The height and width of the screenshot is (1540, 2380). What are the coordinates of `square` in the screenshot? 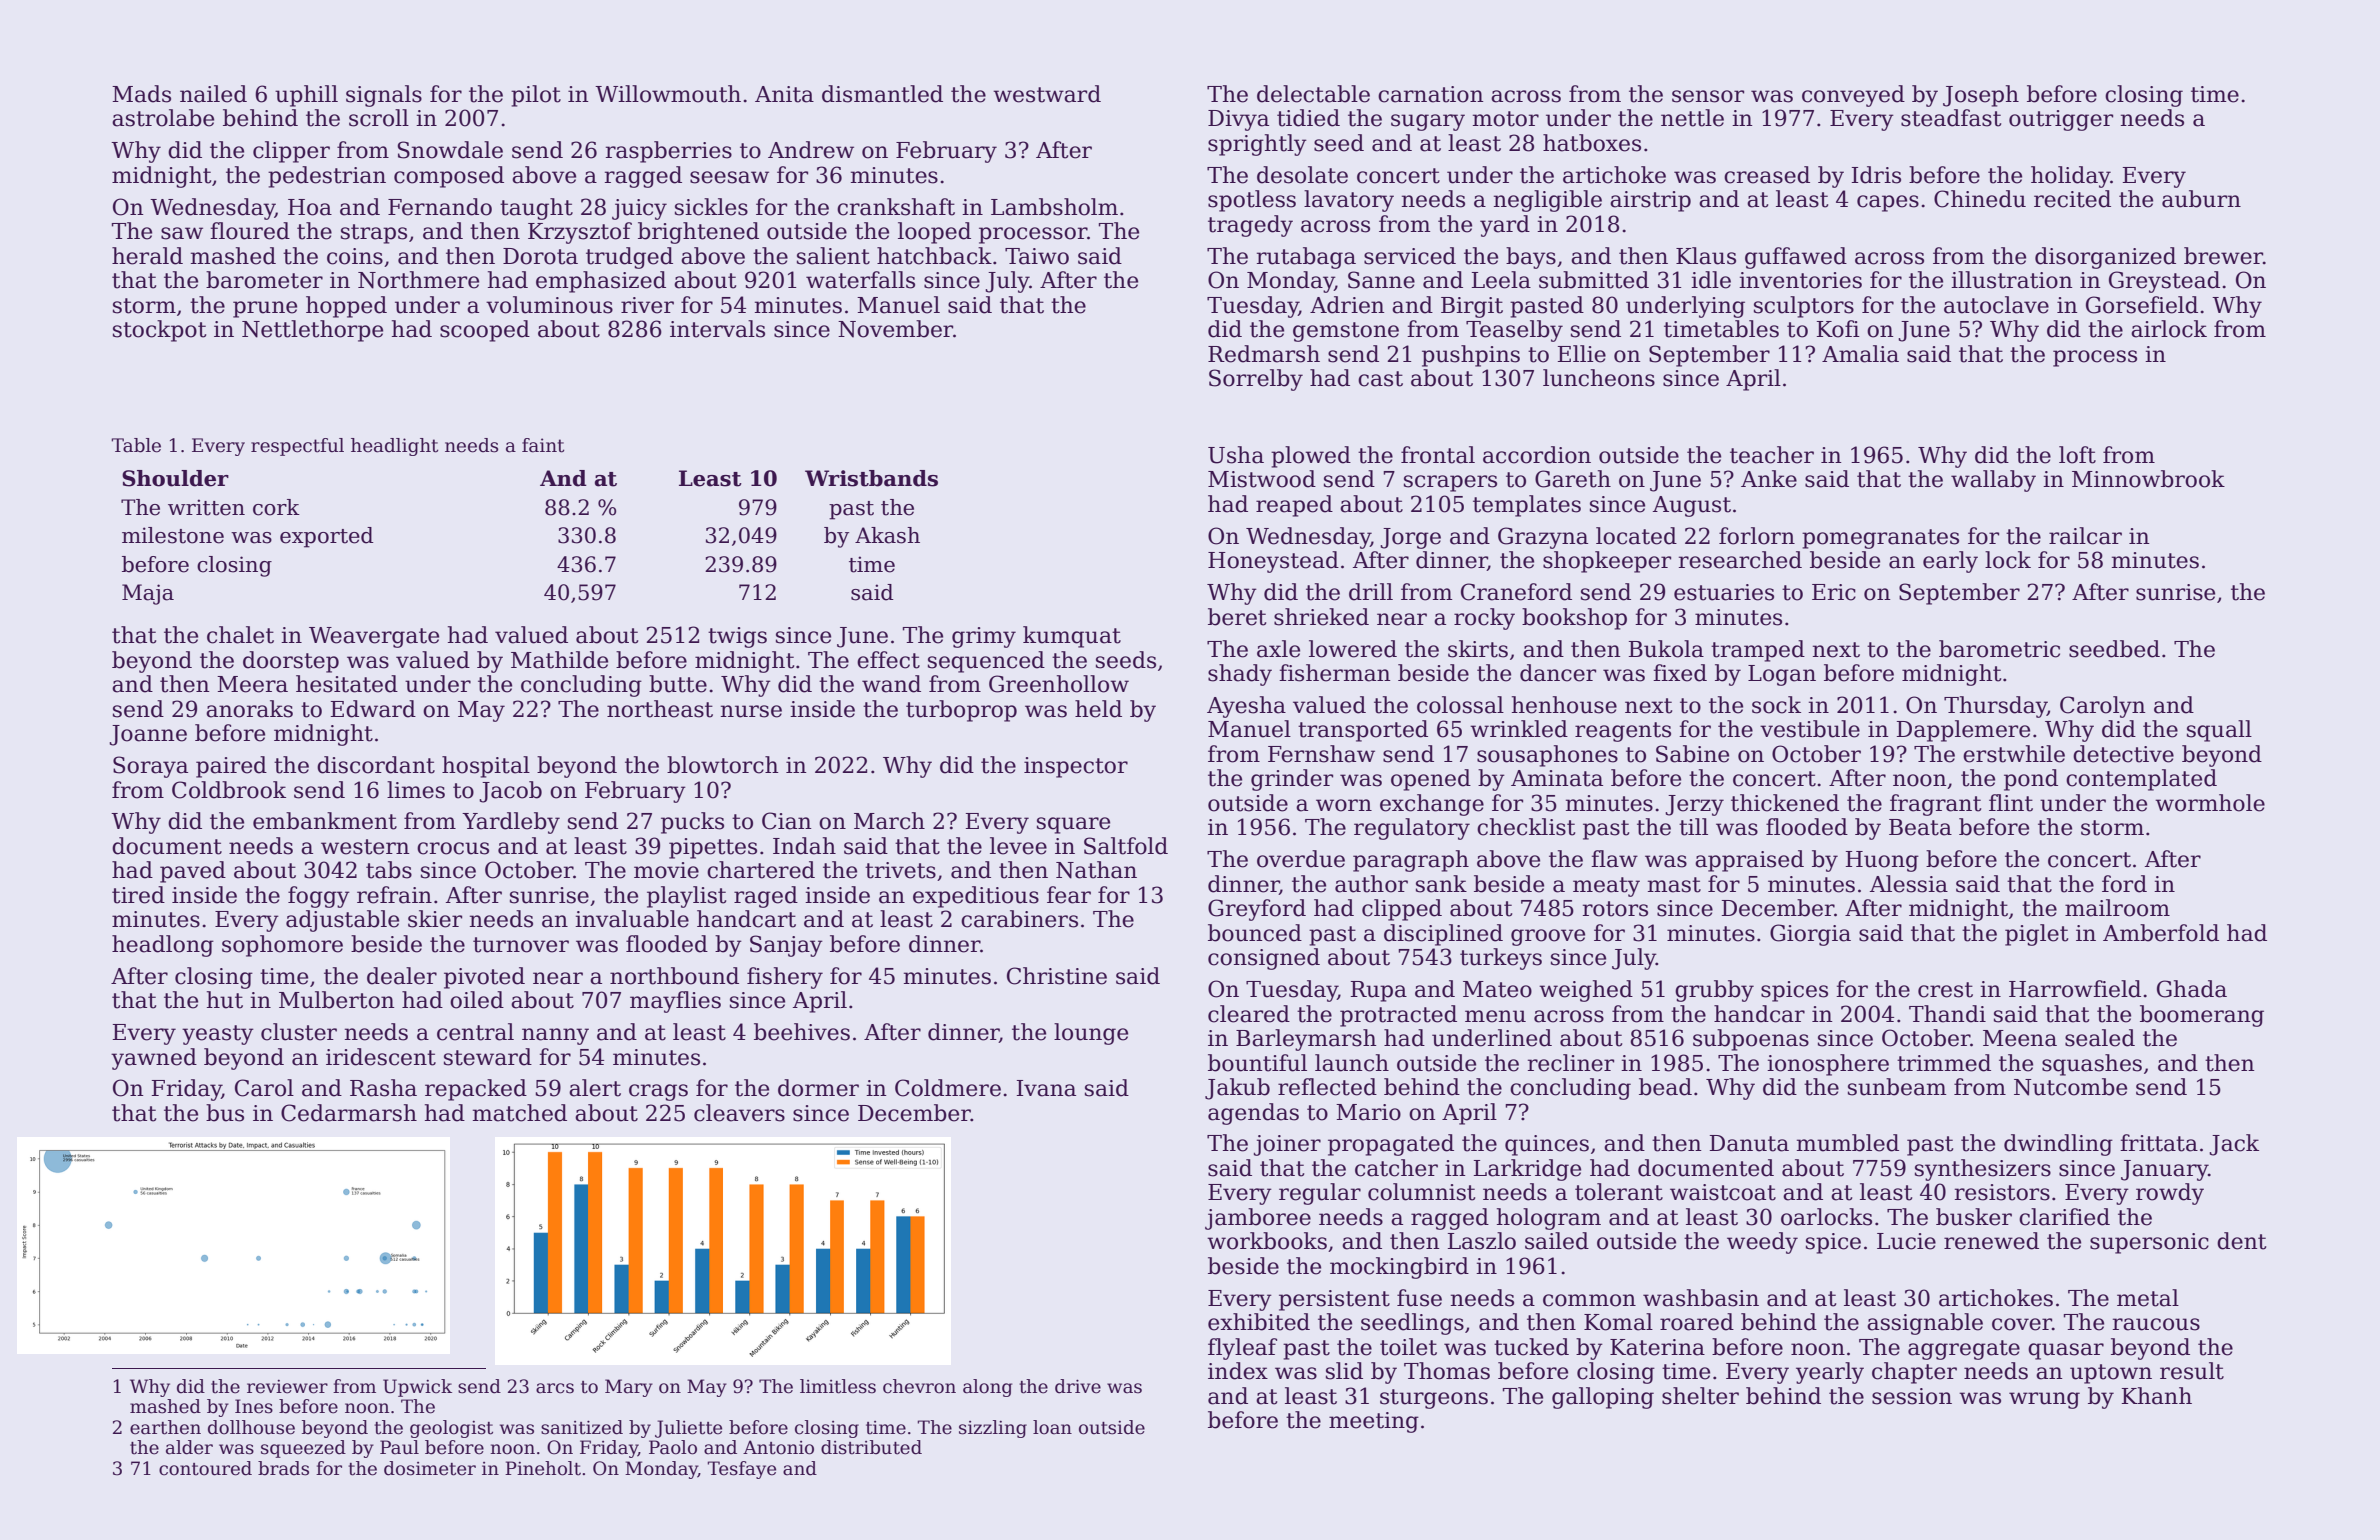 It's located at (1073, 825).
